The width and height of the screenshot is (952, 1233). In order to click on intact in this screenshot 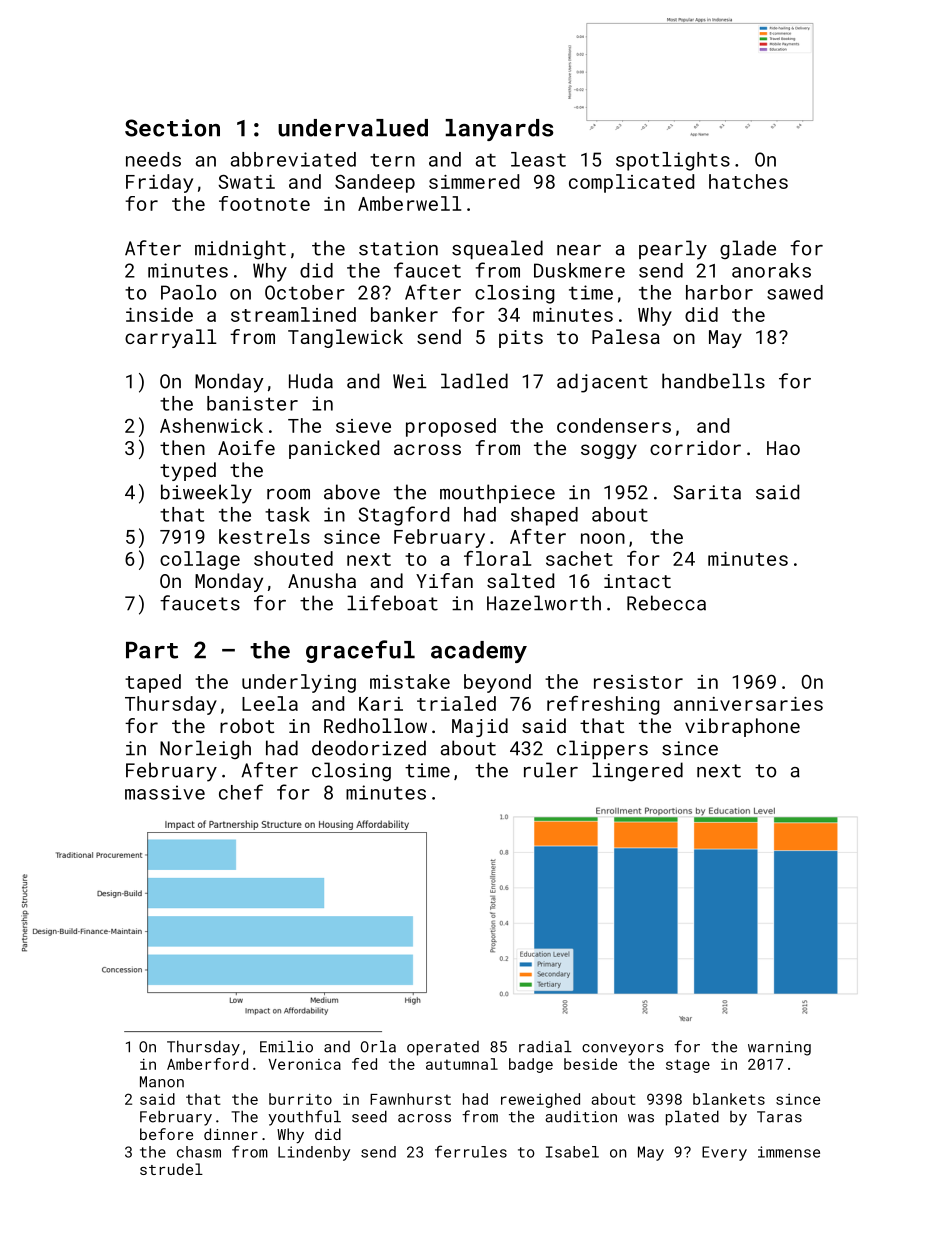, I will do `click(637, 581)`.
